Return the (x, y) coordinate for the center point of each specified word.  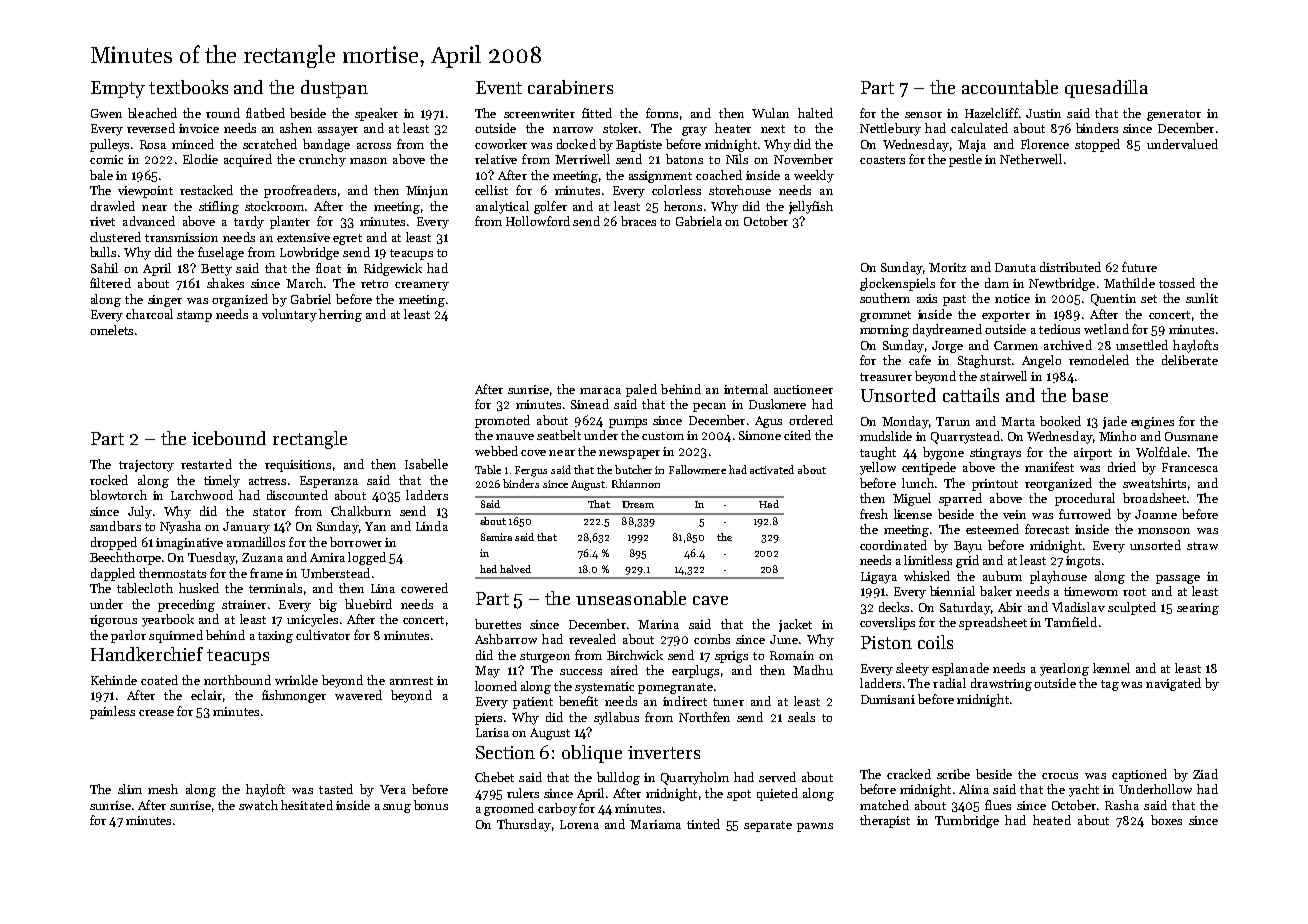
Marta (1018, 421)
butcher (633, 469)
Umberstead (335, 573)
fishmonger (294, 696)
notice (1012, 298)
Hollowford (538, 221)
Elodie (200, 159)
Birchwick (635, 655)
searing (1198, 609)
